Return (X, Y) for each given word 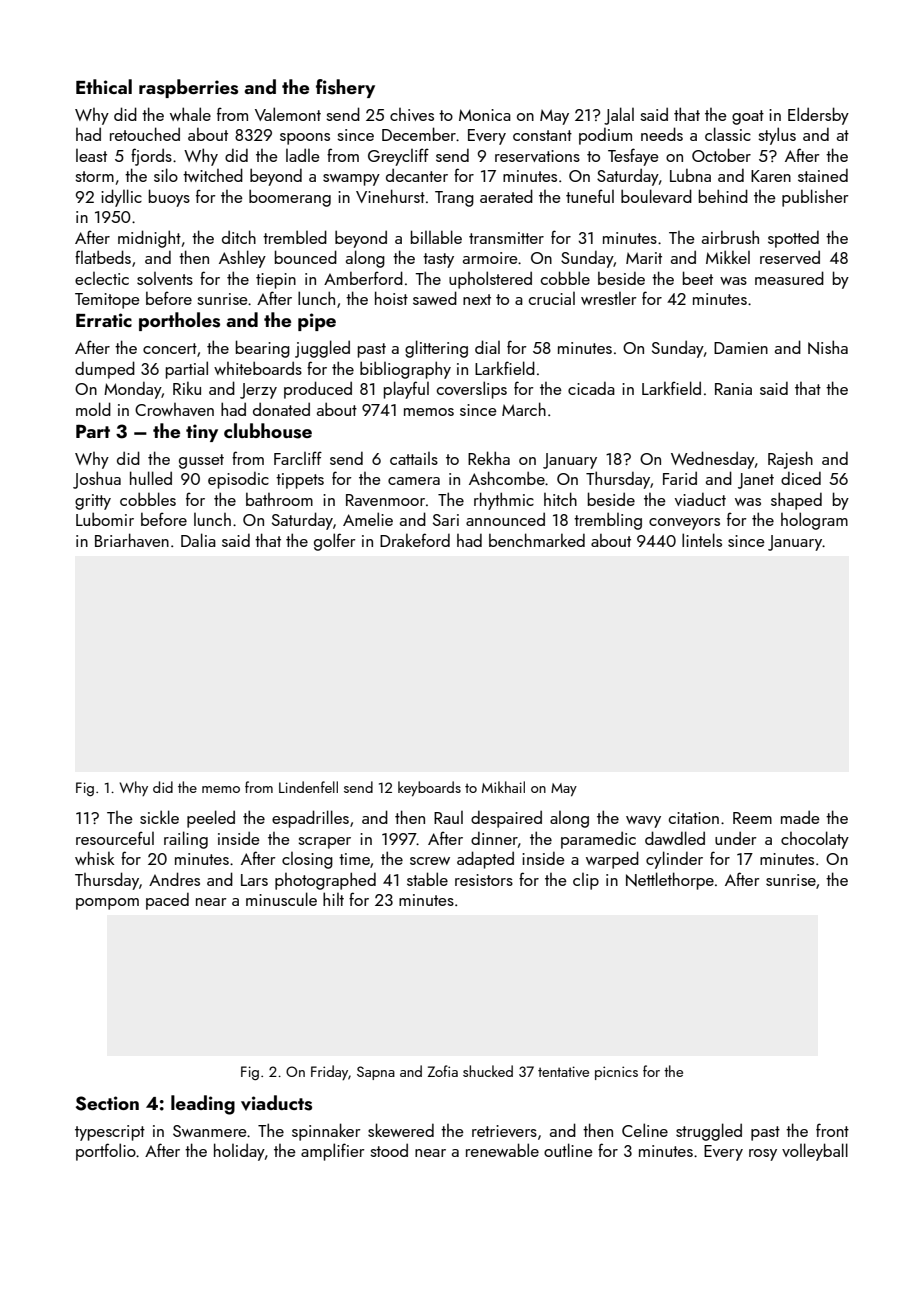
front (832, 1130)
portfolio (106, 1152)
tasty (438, 260)
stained (823, 175)
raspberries (188, 88)
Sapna (376, 1073)
